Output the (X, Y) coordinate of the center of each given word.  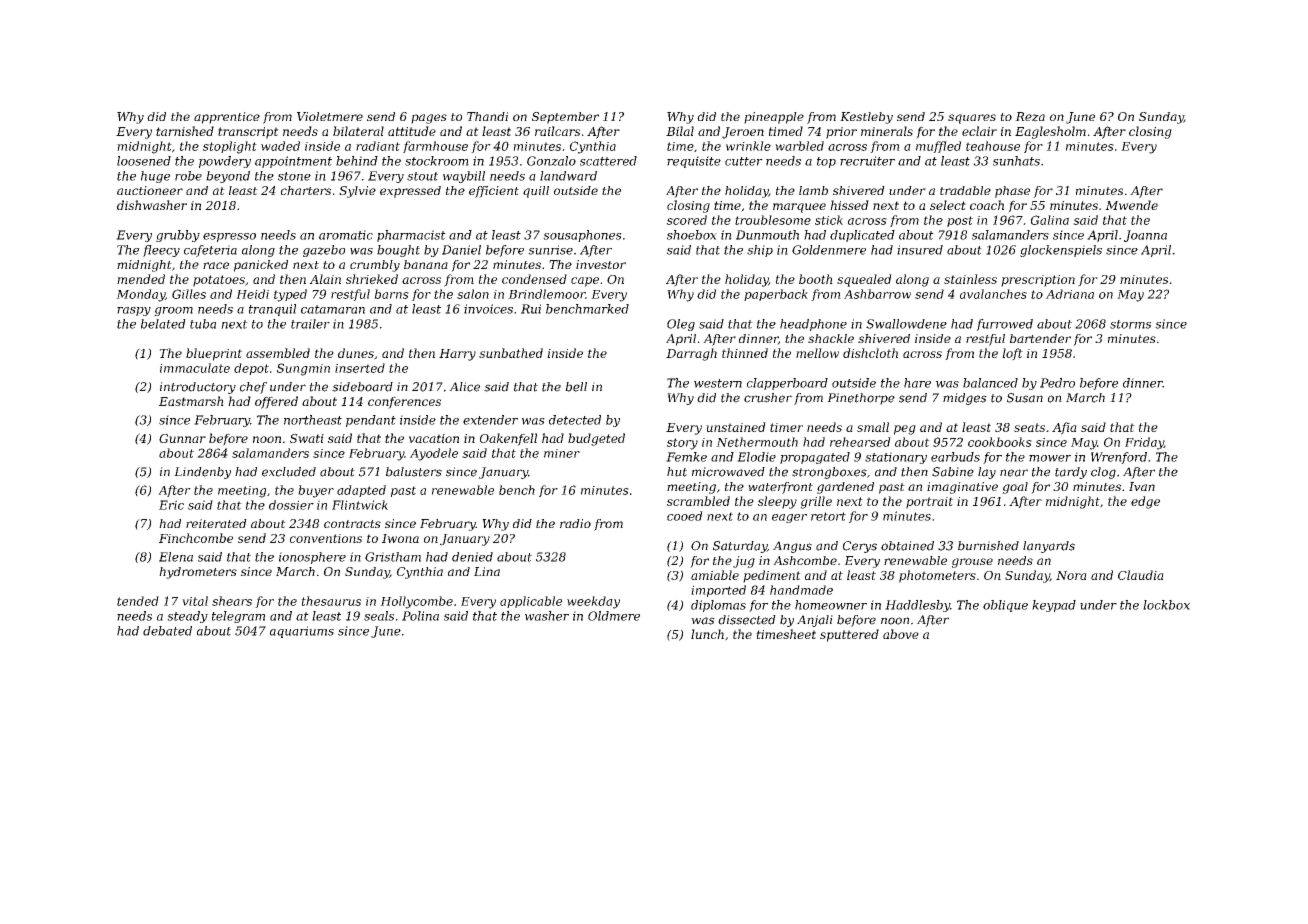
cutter (744, 161)
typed (290, 295)
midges (965, 399)
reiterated (216, 523)
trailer (310, 324)
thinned (745, 353)
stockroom (437, 161)
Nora (1071, 575)
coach (987, 205)
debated (167, 631)
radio (575, 523)
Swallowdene (906, 324)
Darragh (691, 354)
